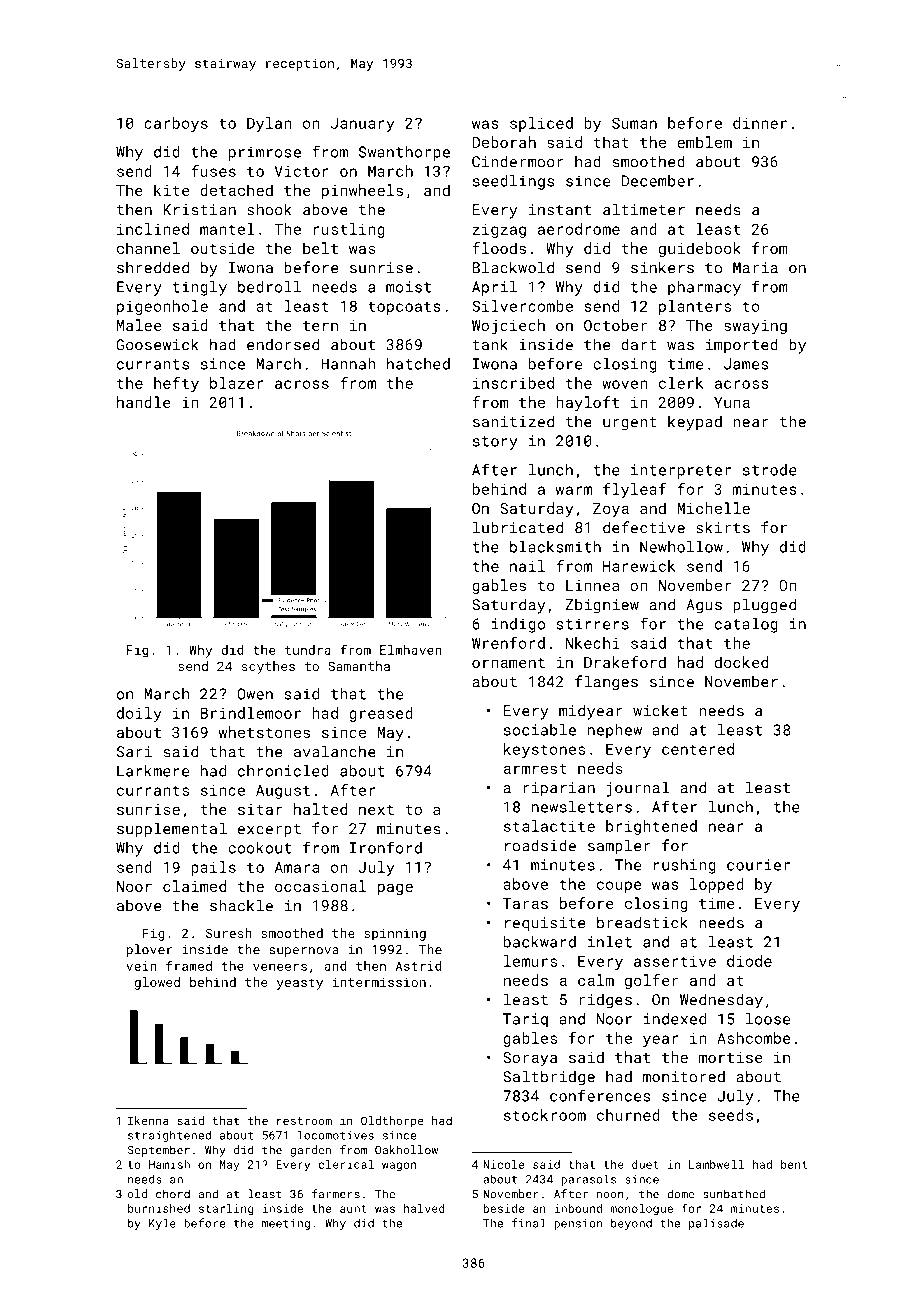 The image size is (924, 1308). I want to click on kite, so click(171, 190).
